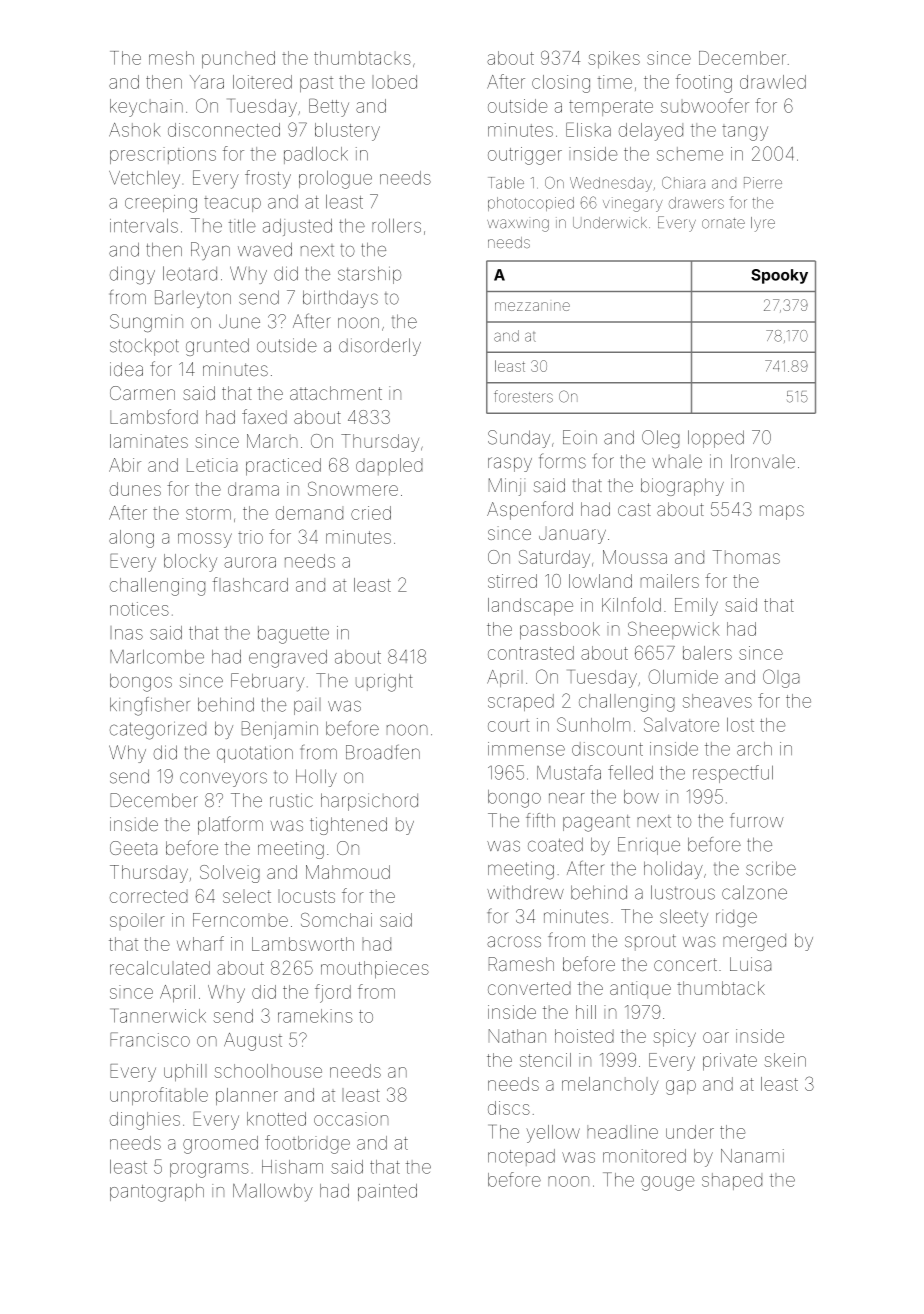  What do you see at coordinates (380, 347) in the screenshot?
I see `disorderly` at bounding box center [380, 347].
